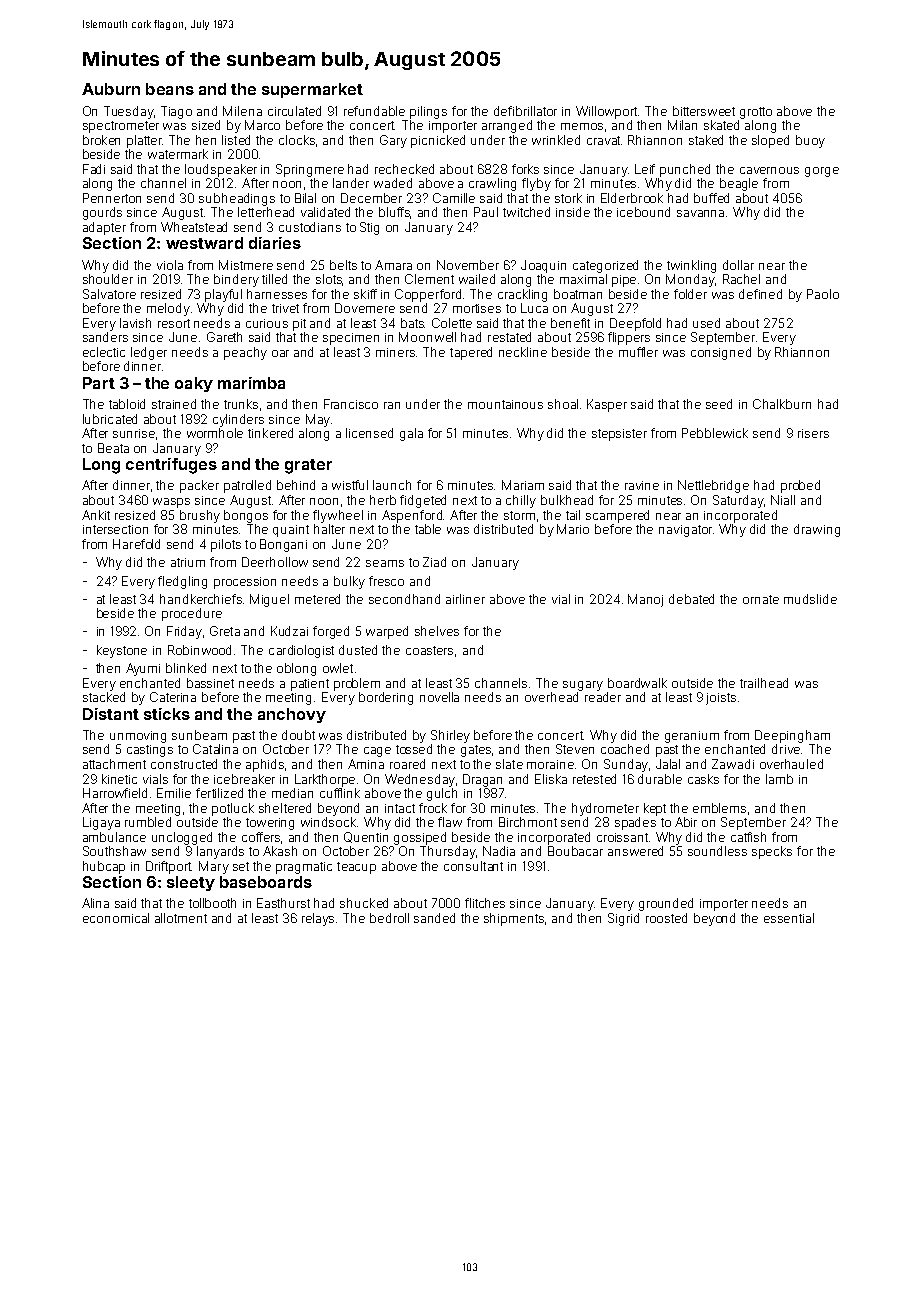 This document has width=924, height=1308. I want to click on pilings, so click(428, 112).
